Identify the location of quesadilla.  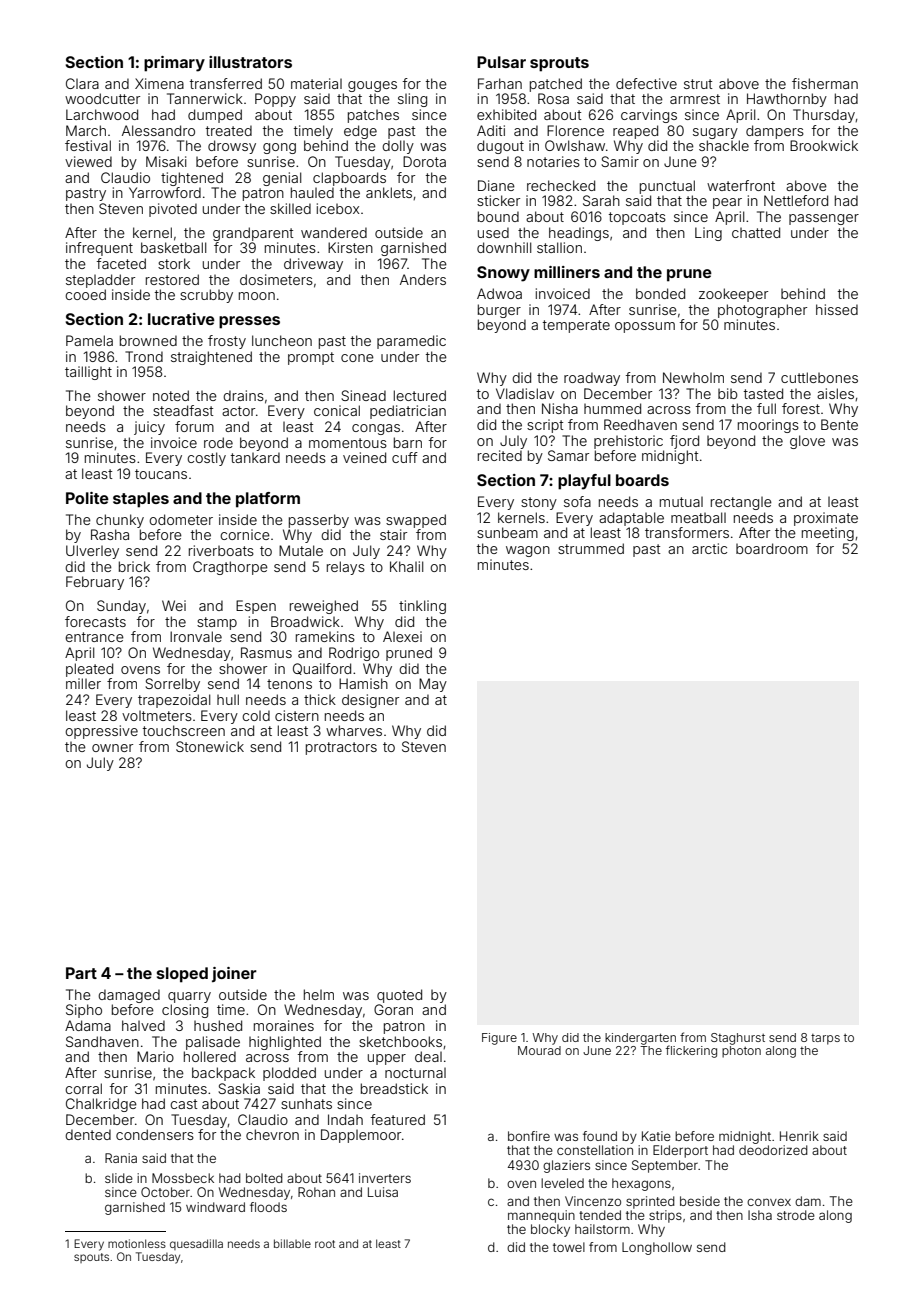
(196, 1244).
